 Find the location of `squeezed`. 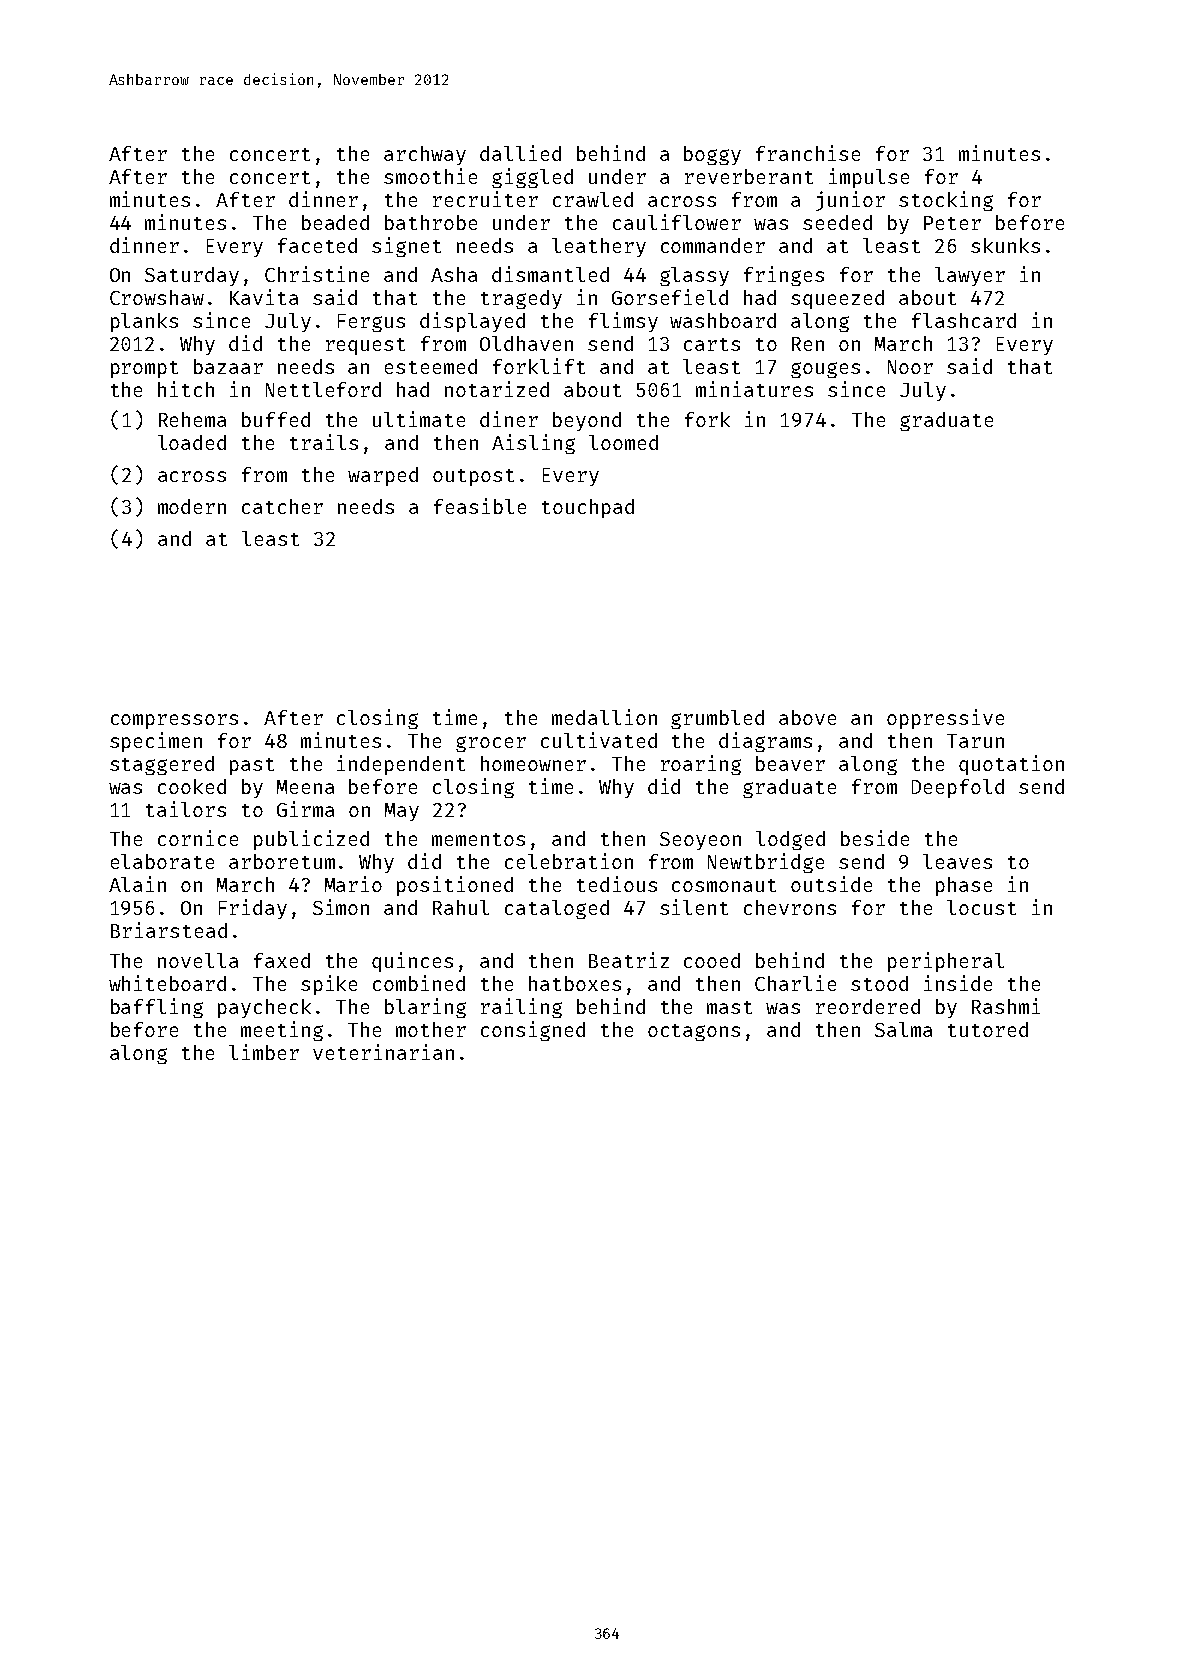

squeezed is located at coordinates (837, 299).
